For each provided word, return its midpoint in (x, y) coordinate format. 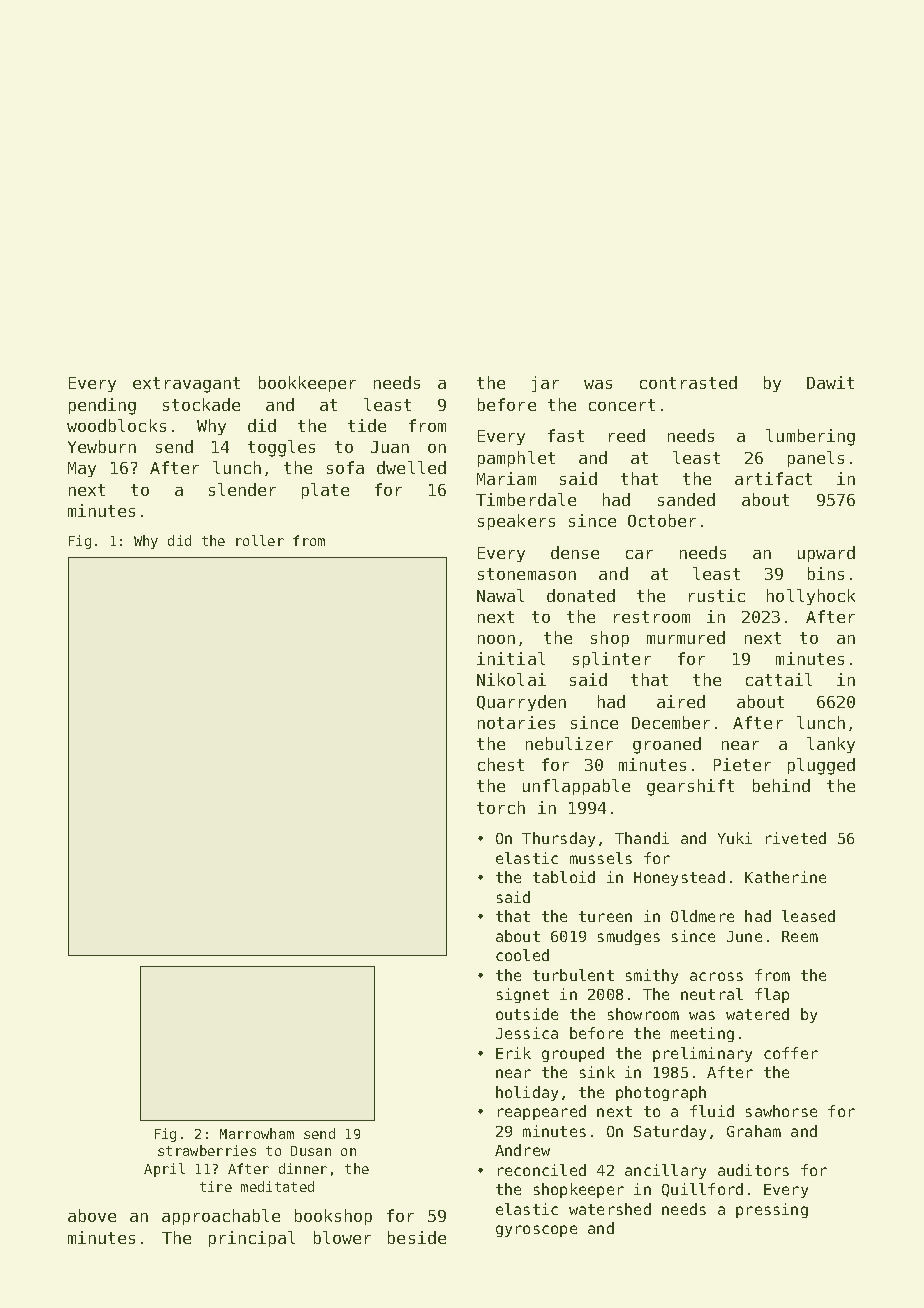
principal (252, 1239)
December (671, 722)
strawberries (207, 1150)
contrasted (688, 382)
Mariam (506, 478)
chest (501, 764)
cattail (779, 679)
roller (260, 540)
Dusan (311, 1151)
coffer (791, 1053)
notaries (516, 722)
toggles (281, 448)
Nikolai (511, 679)
